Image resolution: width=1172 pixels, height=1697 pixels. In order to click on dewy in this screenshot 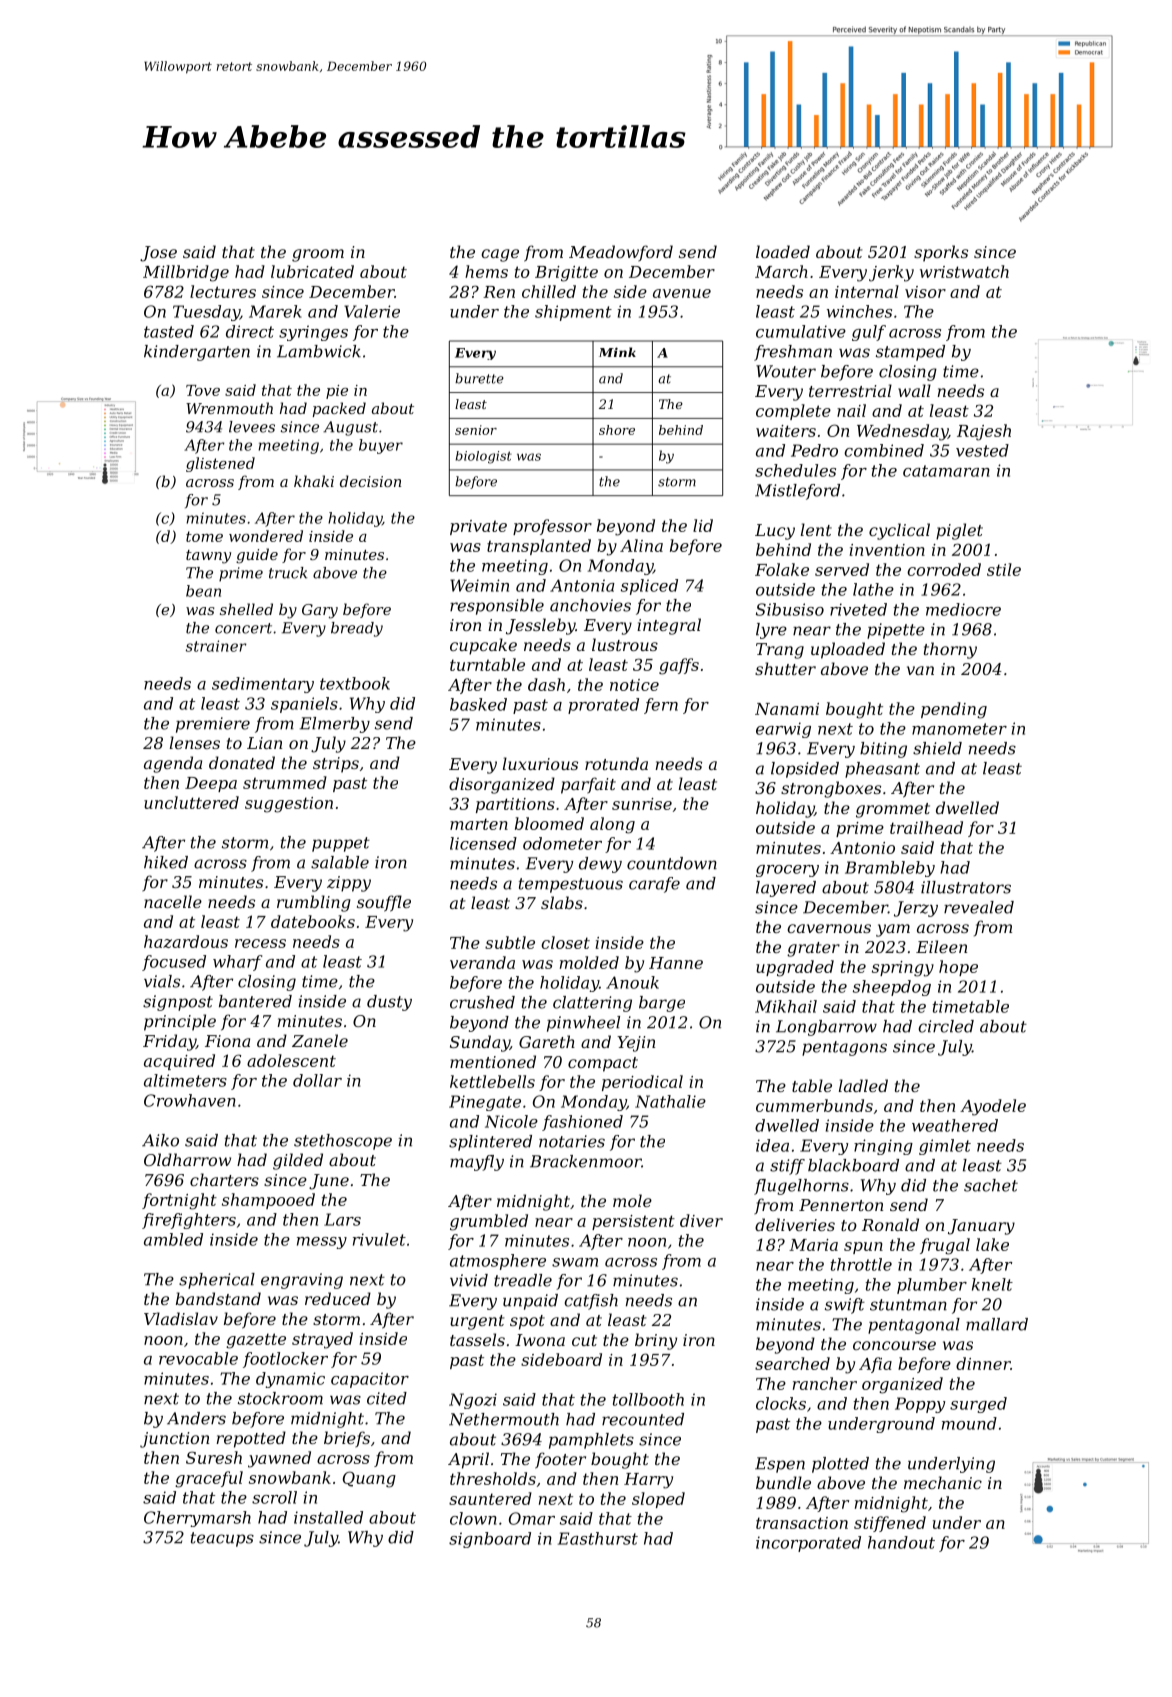, I will do `click(600, 865)`.
